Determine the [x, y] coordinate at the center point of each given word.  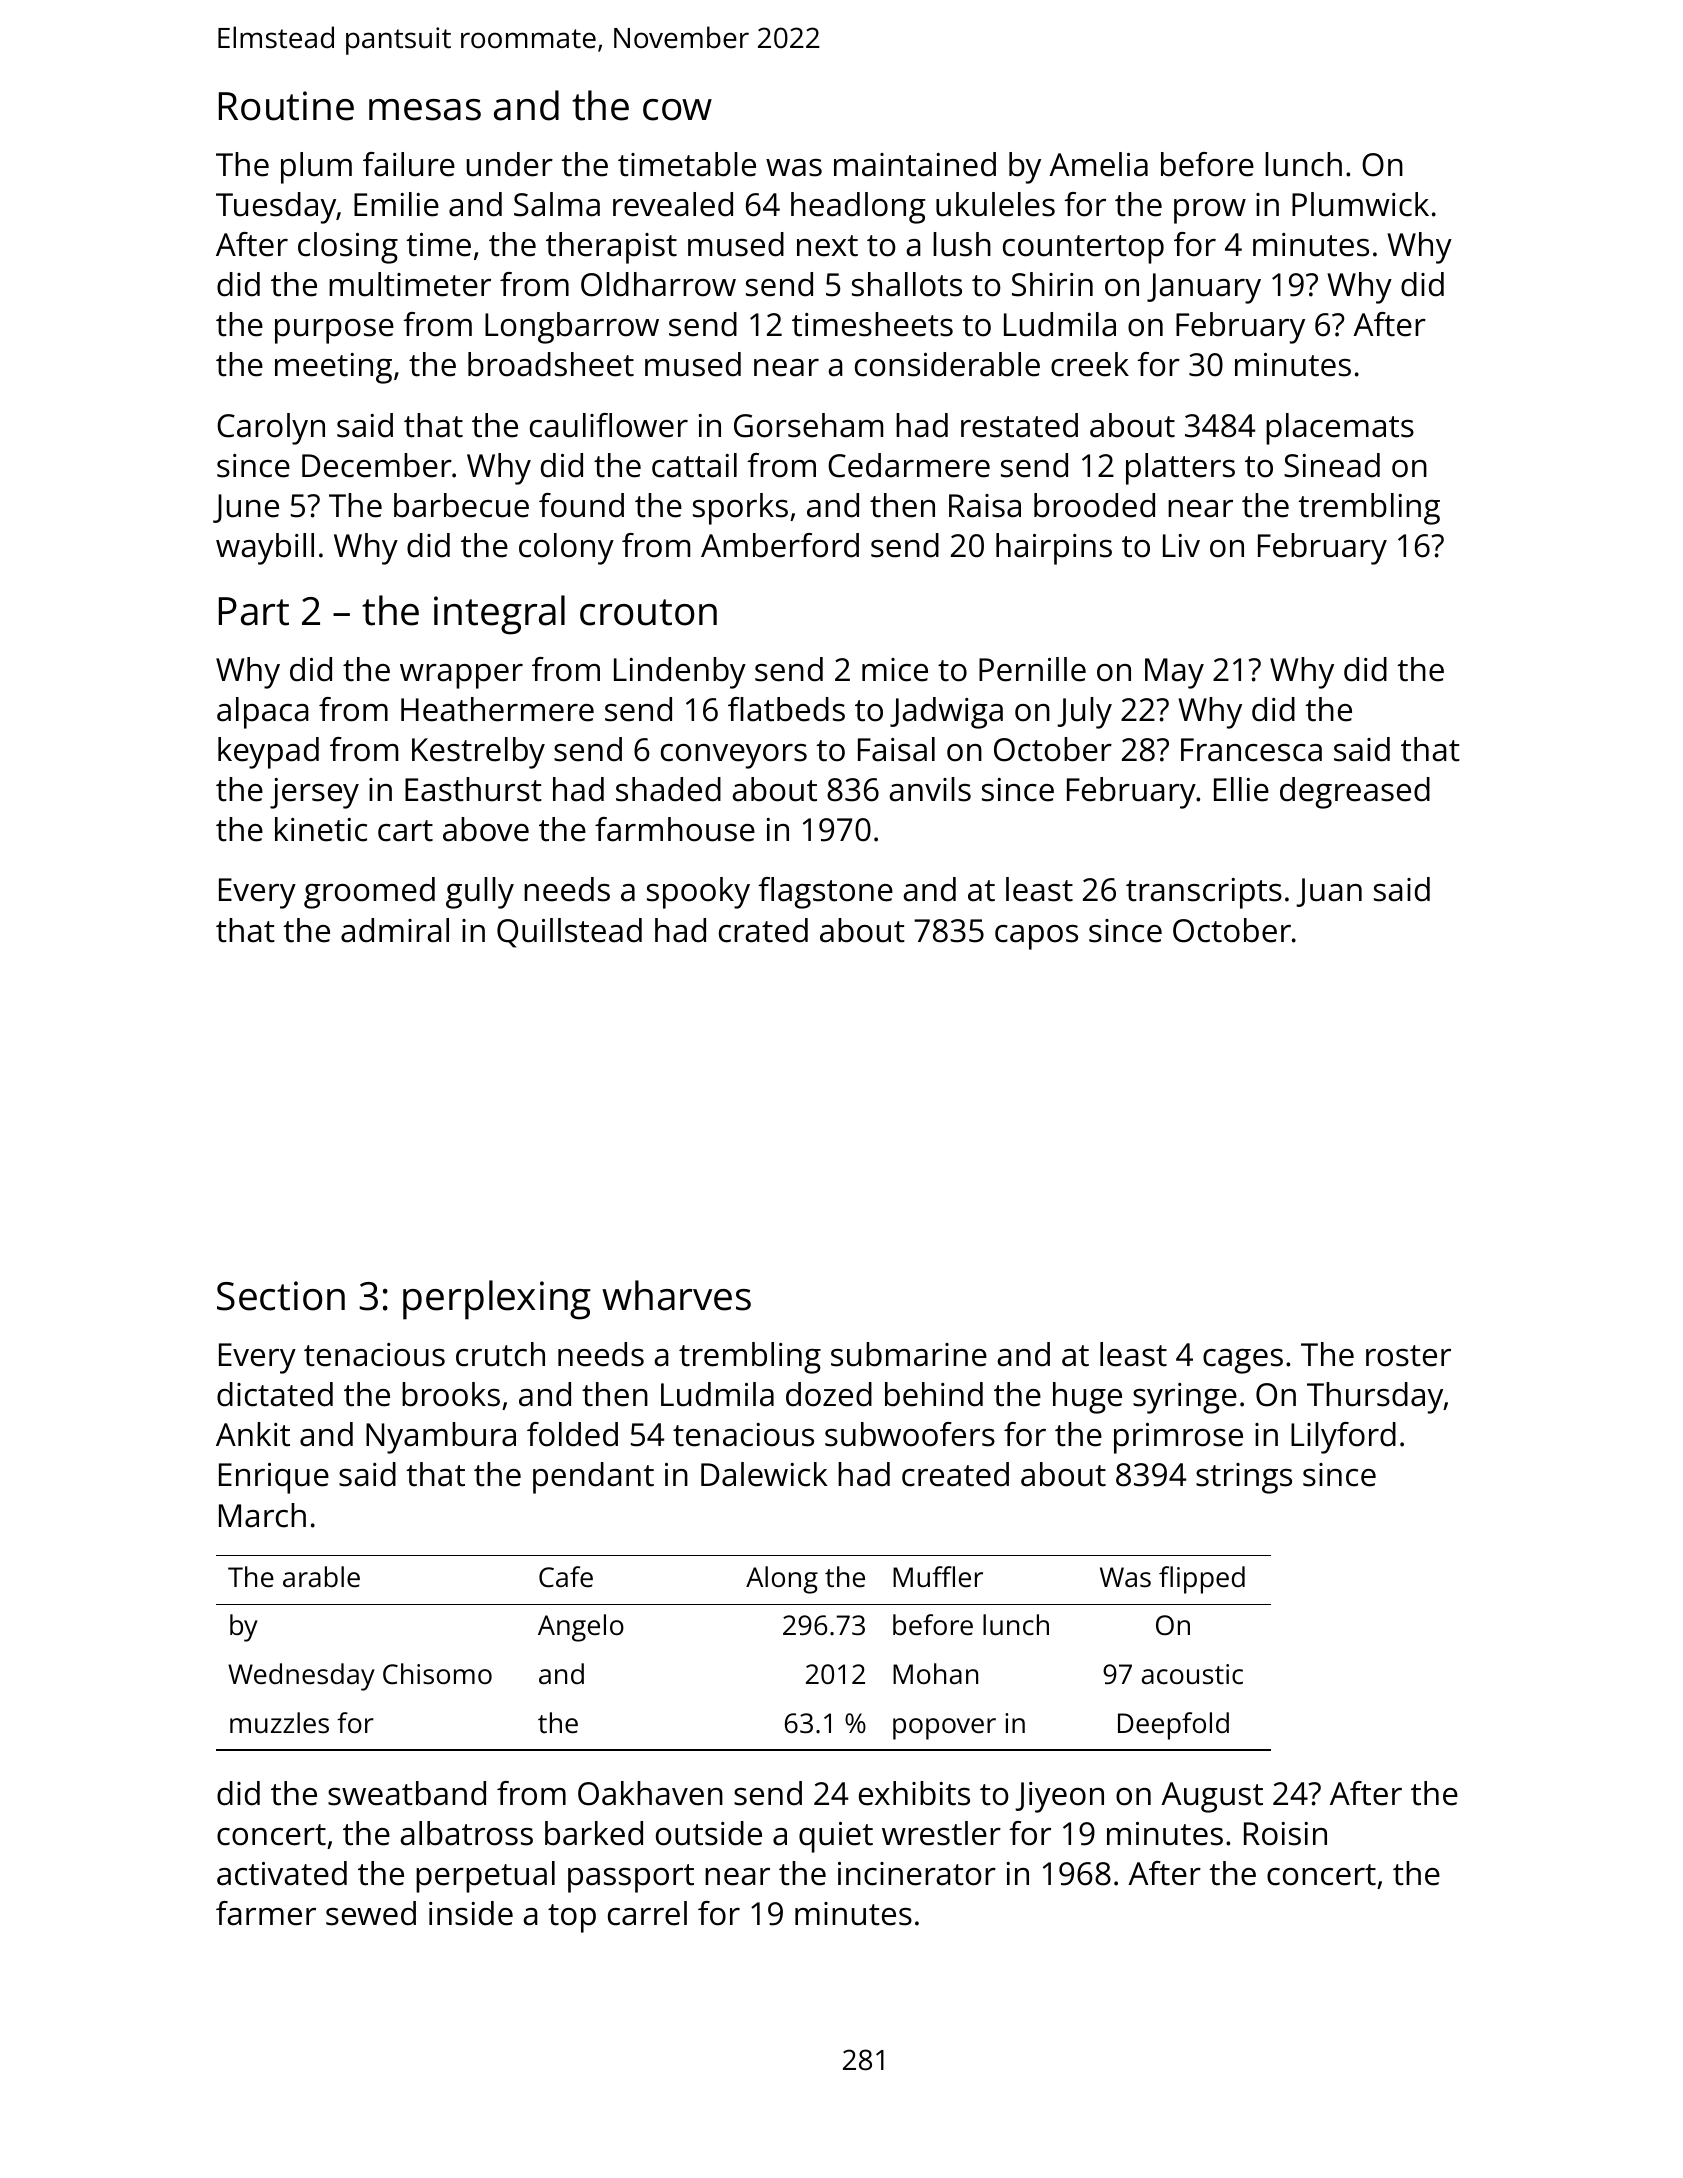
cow [677, 110]
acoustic [1192, 1674]
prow [1210, 211]
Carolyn [271, 429]
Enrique [274, 1478]
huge [1087, 1398]
